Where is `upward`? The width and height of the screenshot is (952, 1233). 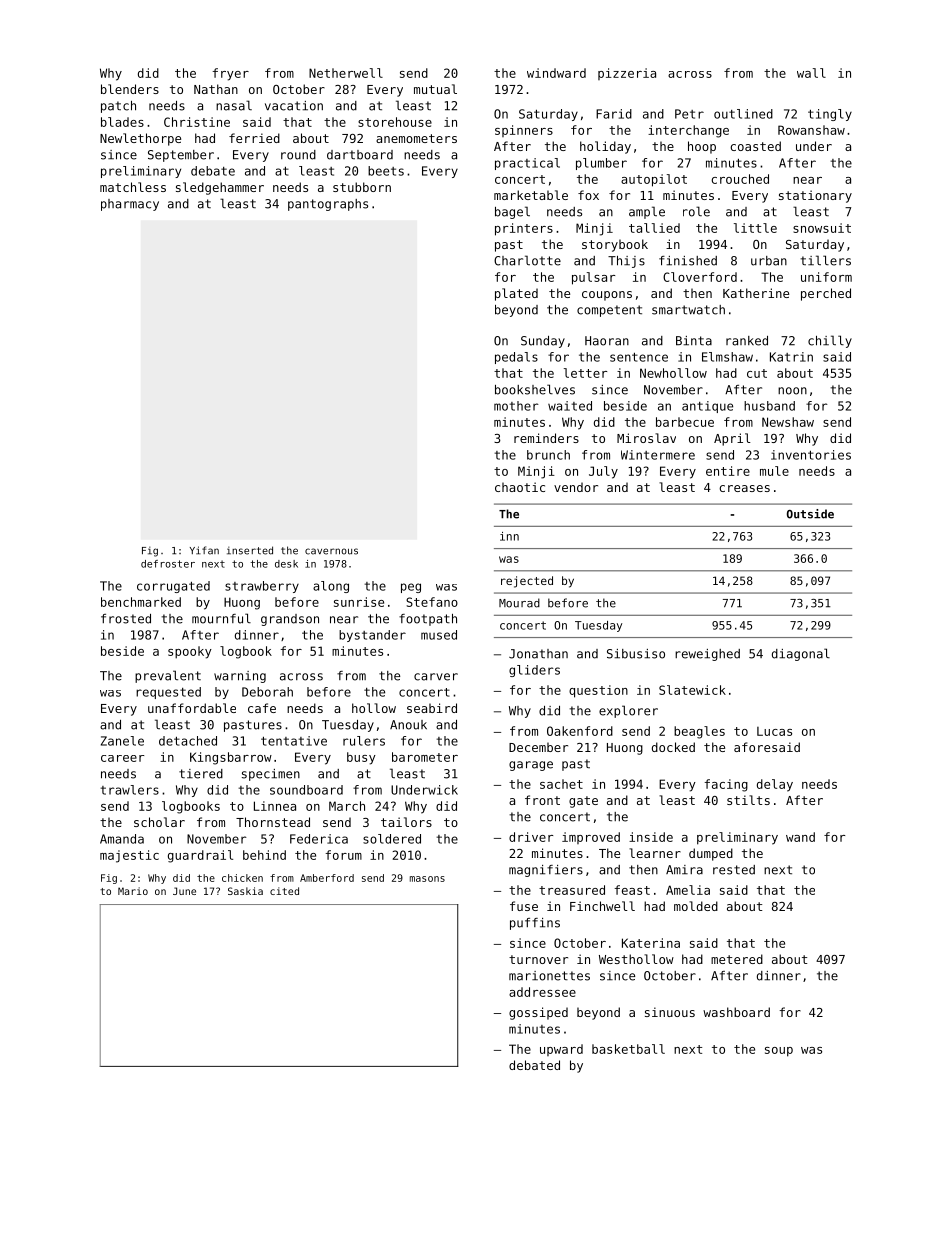 upward is located at coordinates (561, 1050).
